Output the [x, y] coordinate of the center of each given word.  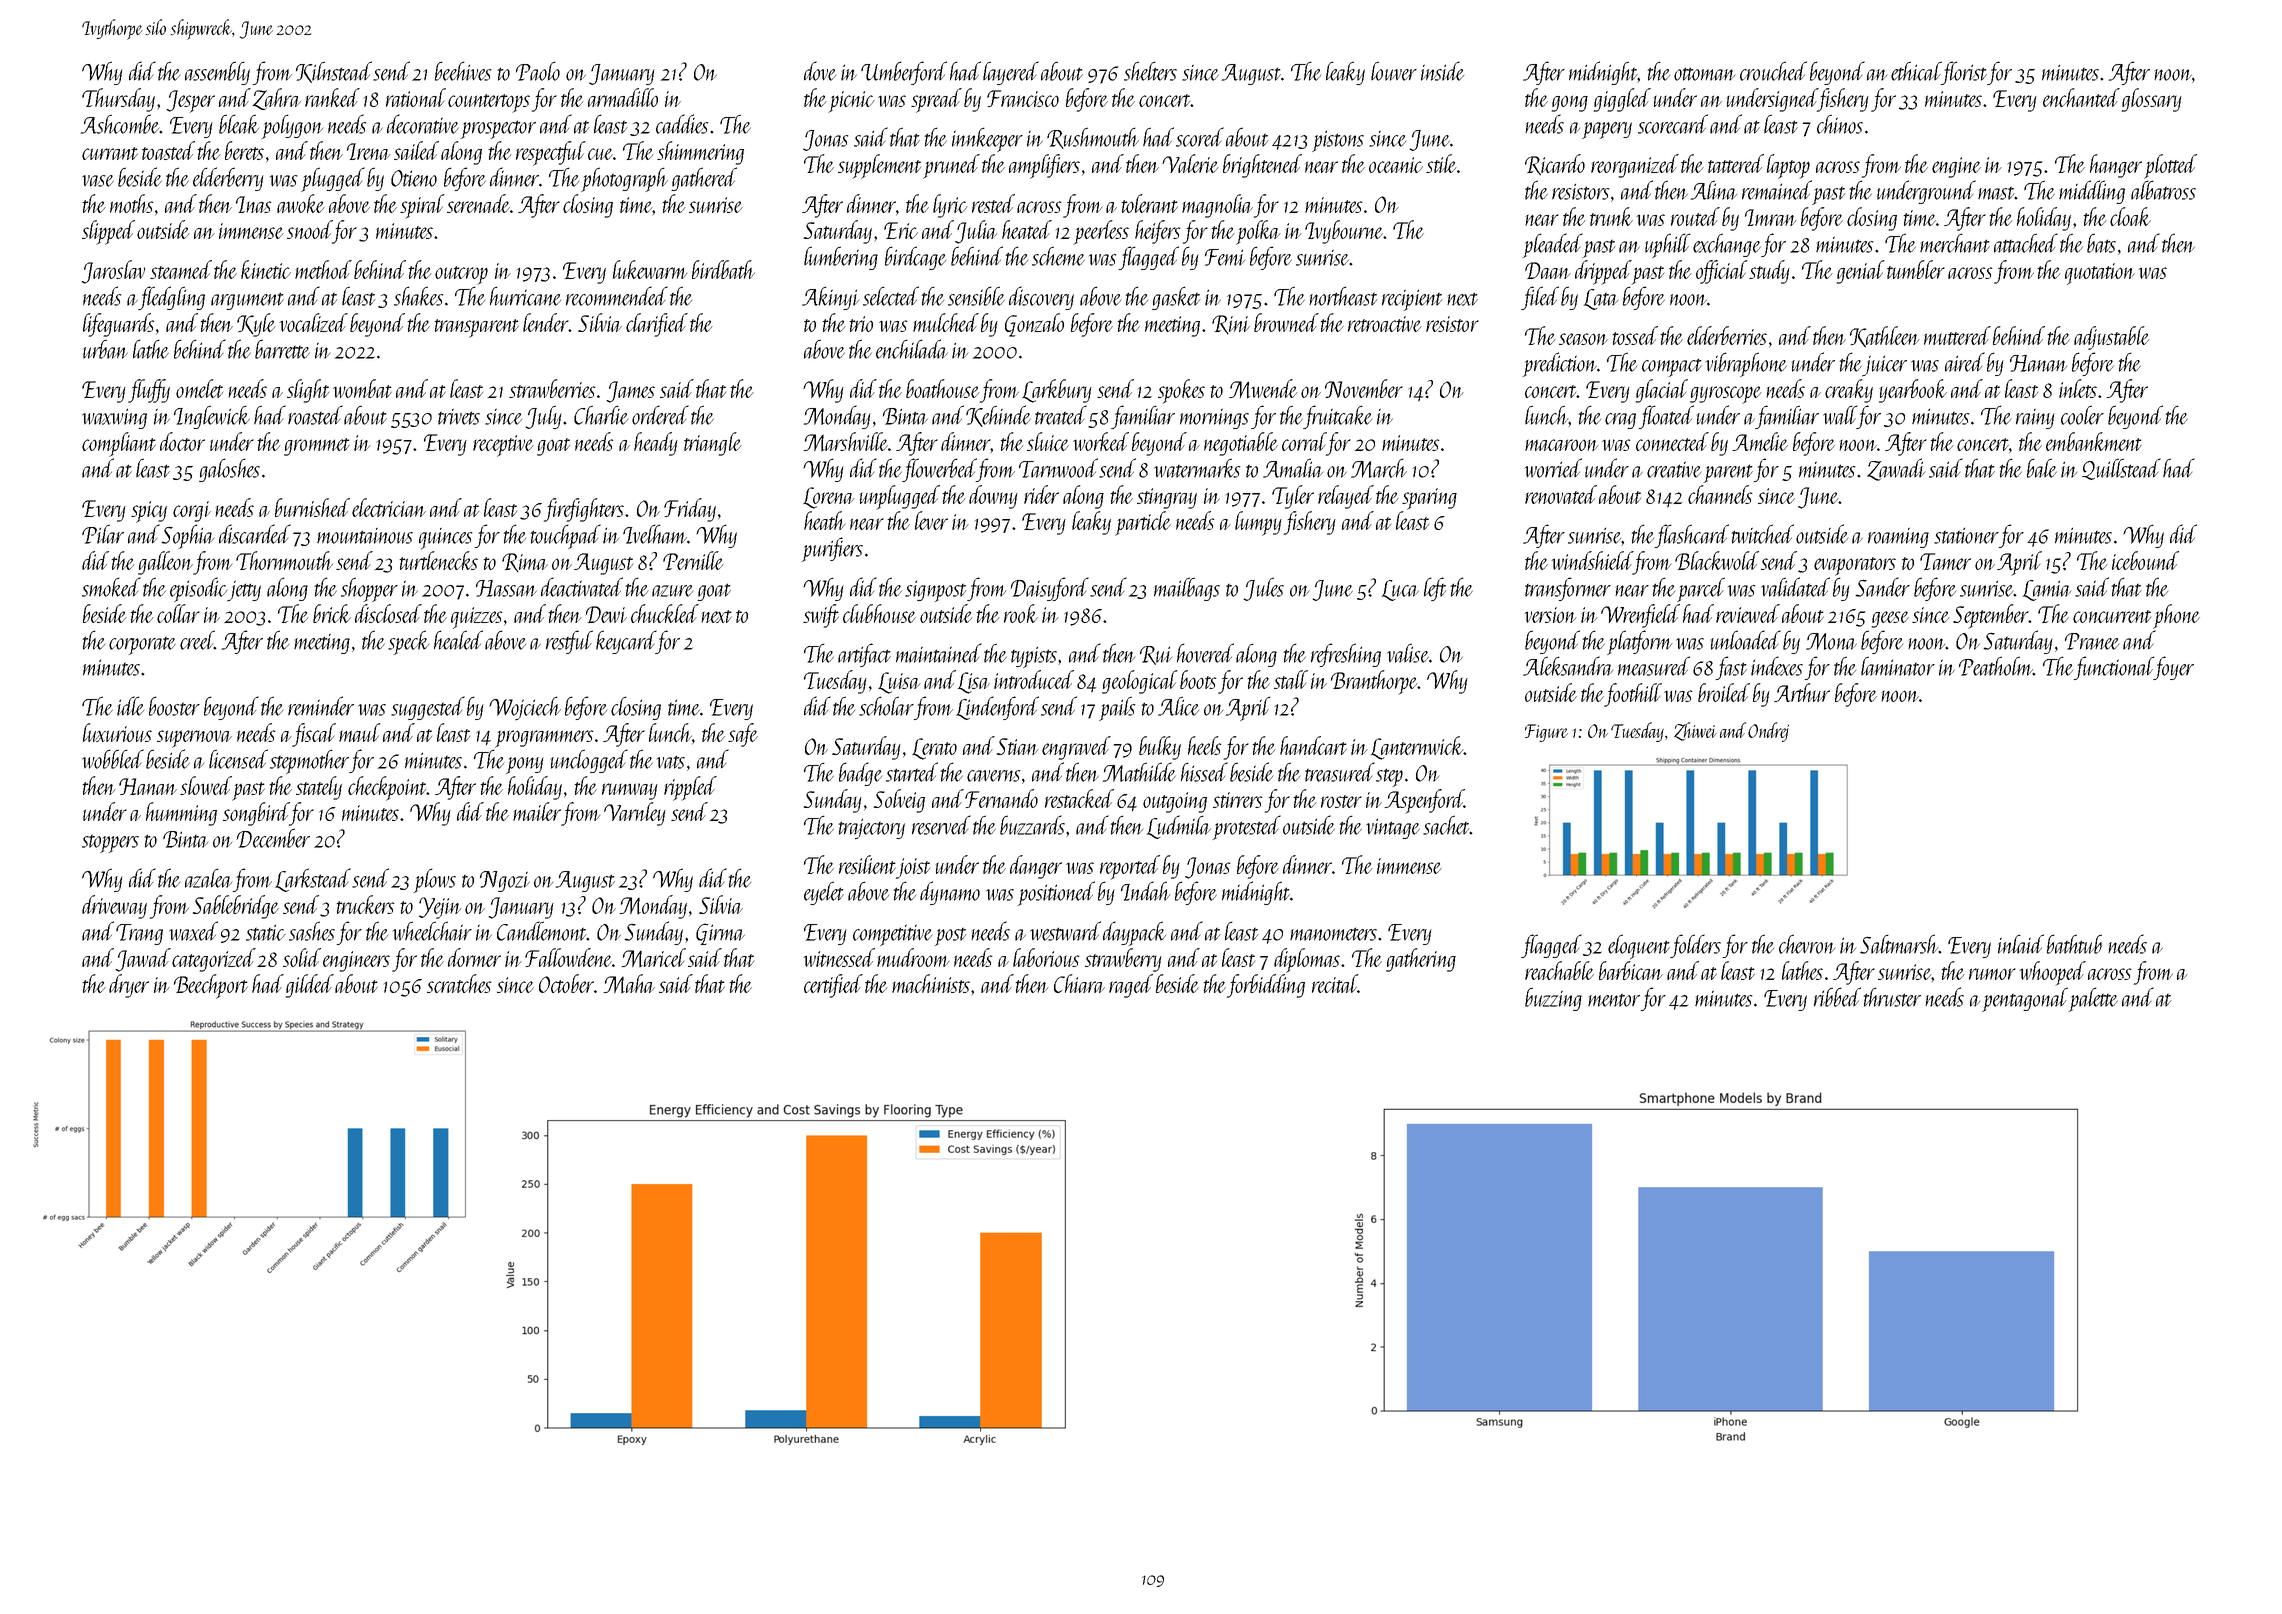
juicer [1884, 366]
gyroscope [1726, 395]
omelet [199, 388]
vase [98, 181]
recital [1335, 983]
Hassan [506, 588]
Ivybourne [1344, 232]
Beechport [211, 986]
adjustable [2112, 338]
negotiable [1241, 444]
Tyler [1293, 497]
